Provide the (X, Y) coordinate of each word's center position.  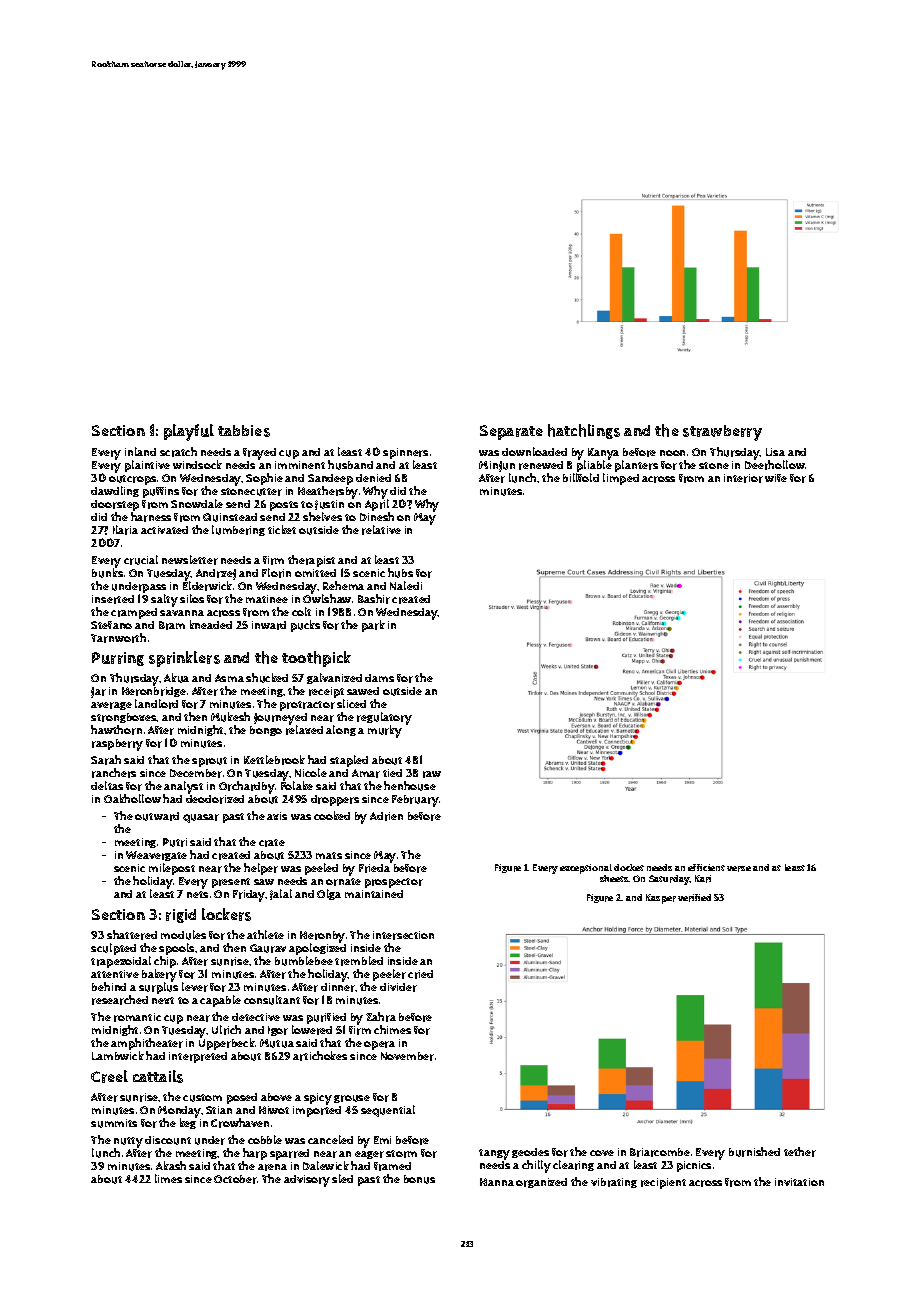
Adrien (386, 816)
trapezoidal (121, 962)
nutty (128, 1142)
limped (621, 479)
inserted (113, 599)
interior (743, 478)
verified (694, 898)
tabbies (244, 431)
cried (420, 974)
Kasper (661, 899)
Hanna (497, 1182)
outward (157, 816)
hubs (400, 573)
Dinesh (377, 516)
